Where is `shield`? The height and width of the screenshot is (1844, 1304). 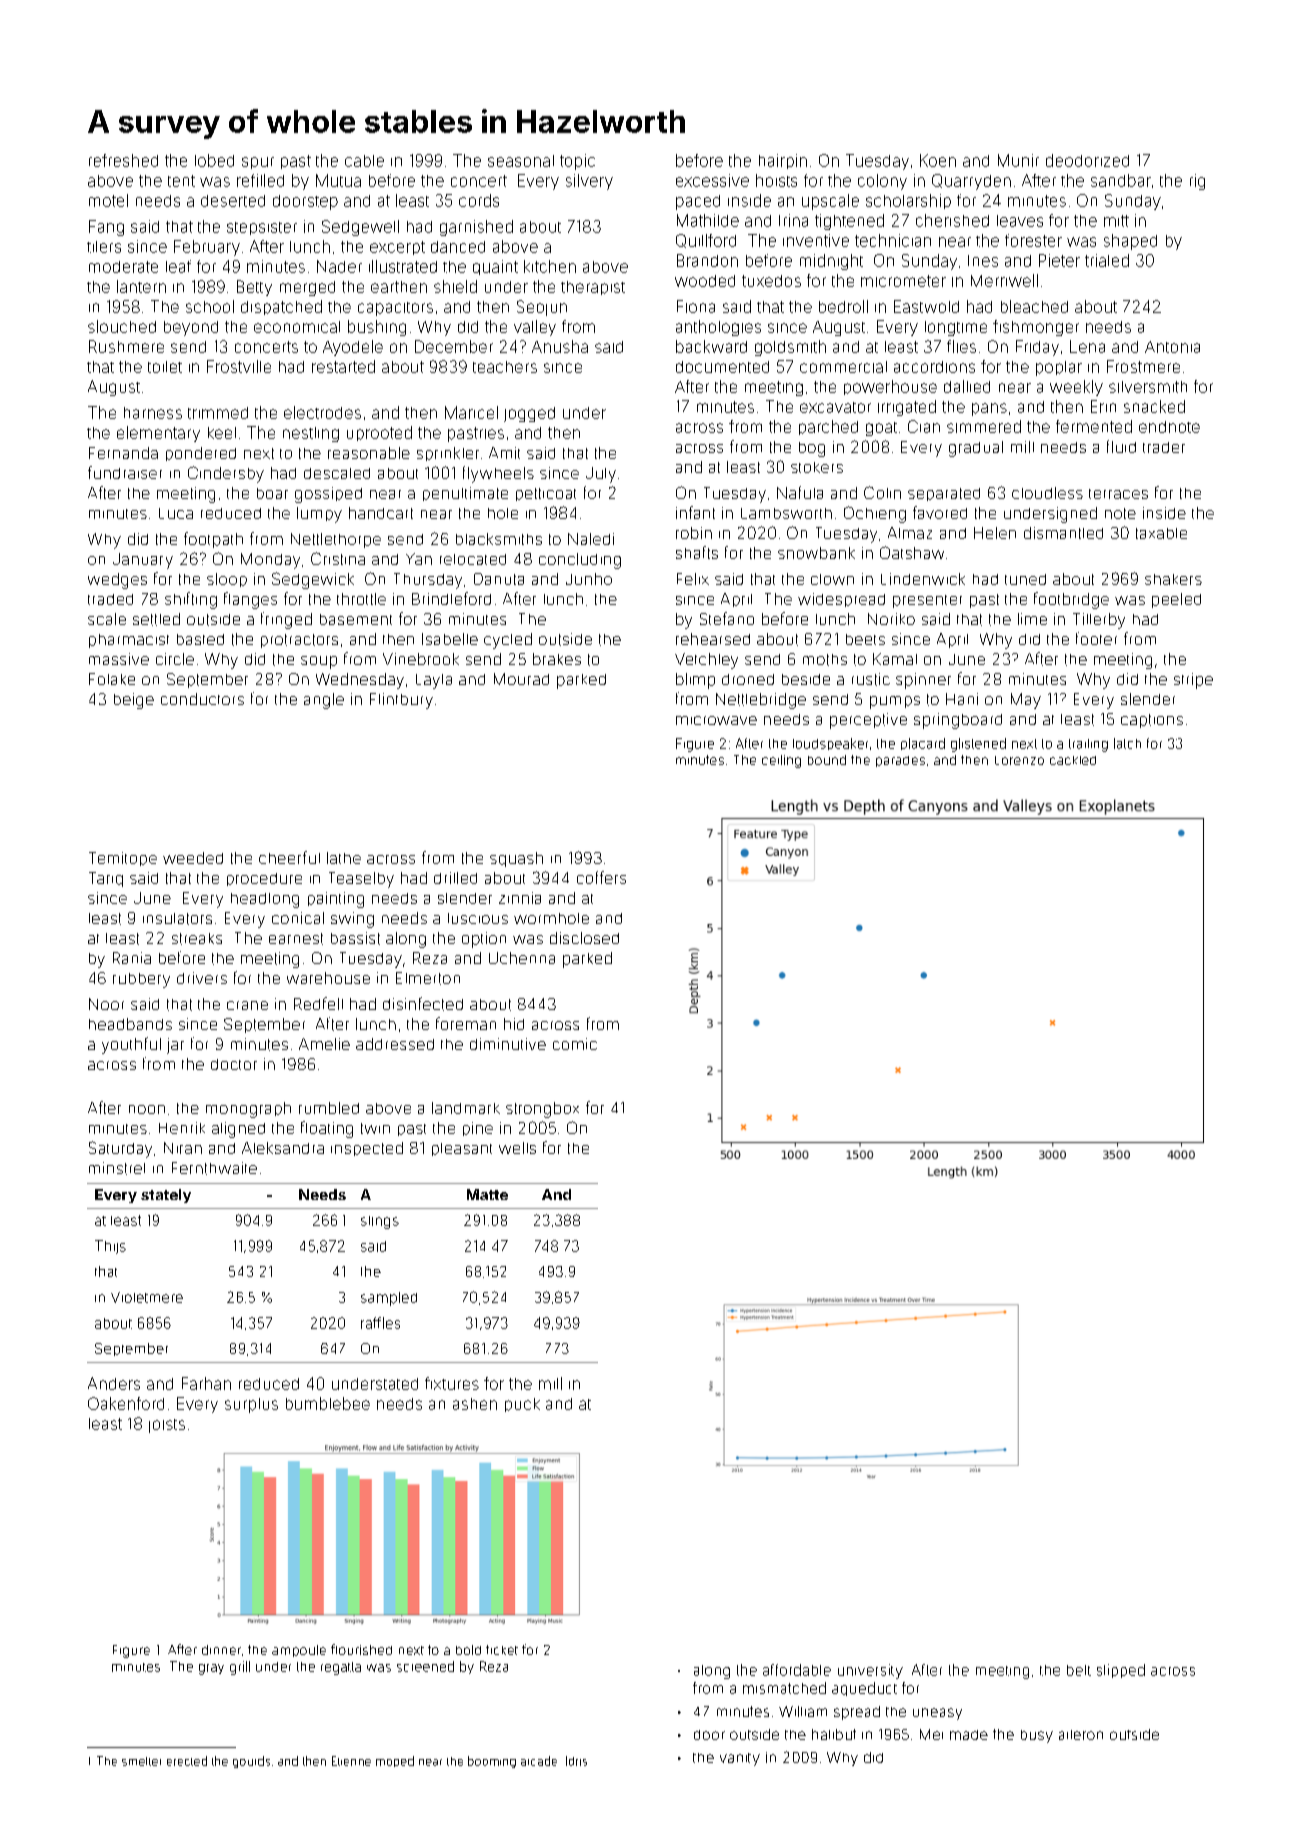 shield is located at coordinates (455, 286).
